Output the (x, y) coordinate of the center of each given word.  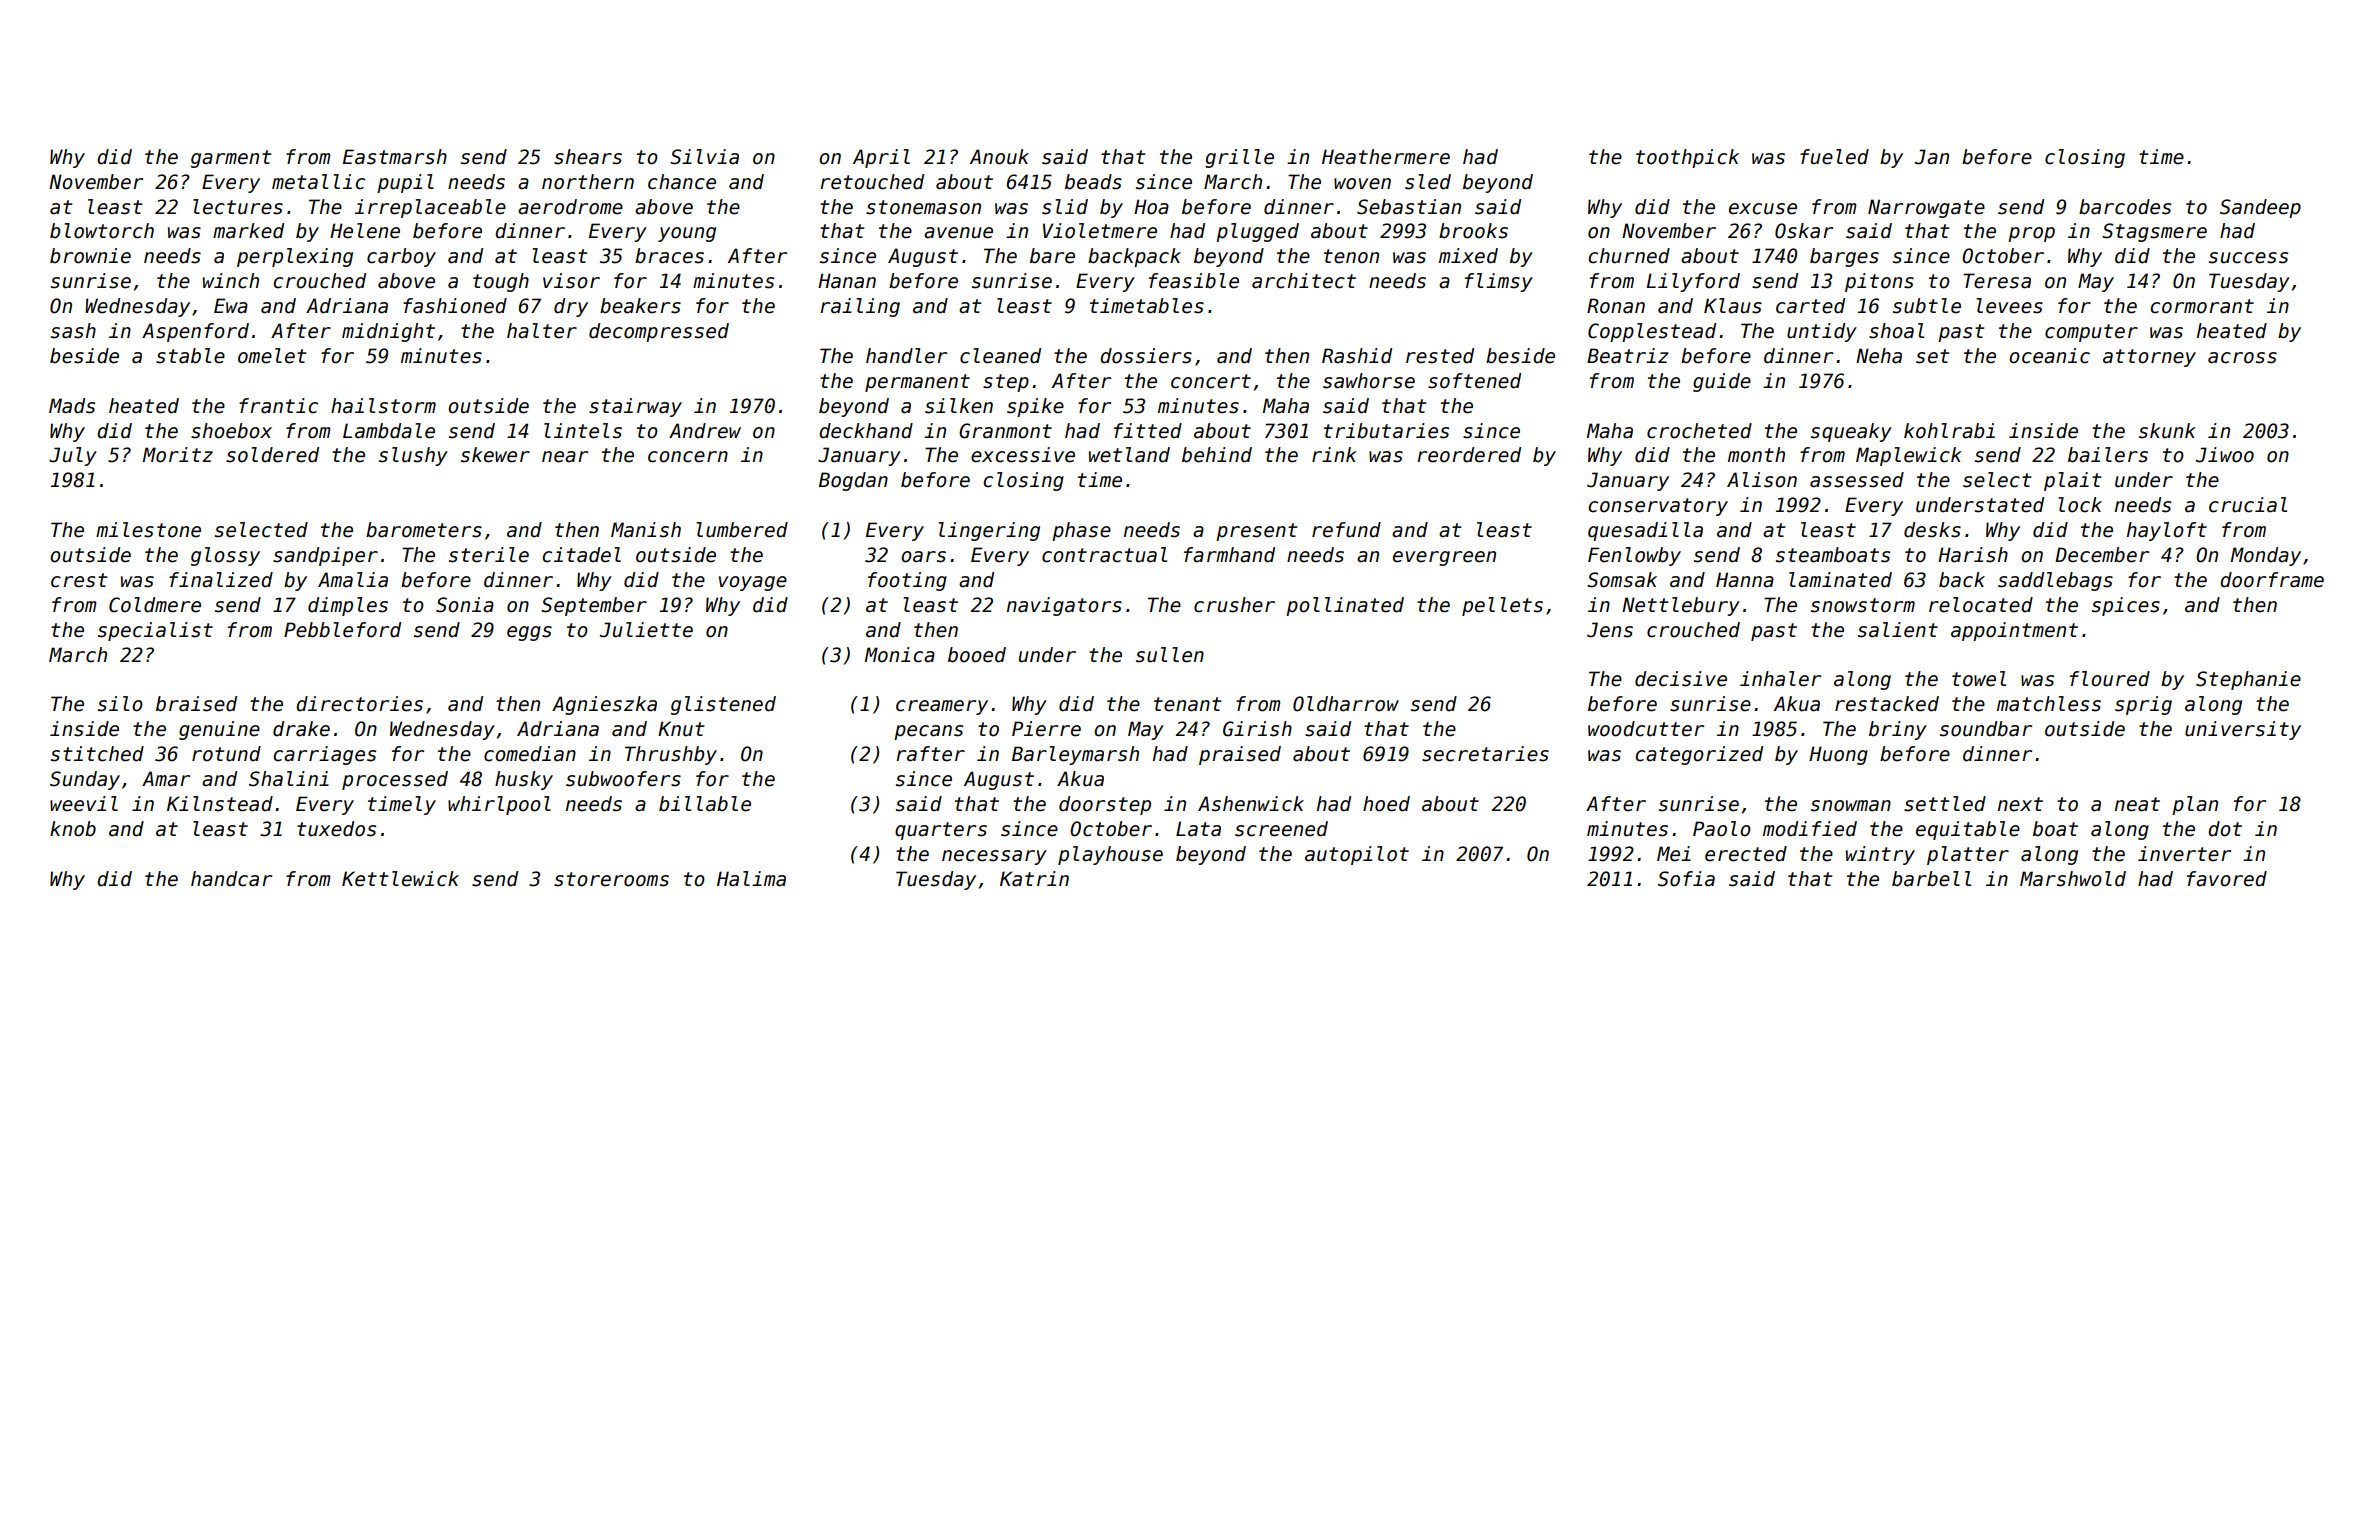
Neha (1879, 356)
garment (231, 159)
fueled (1834, 157)
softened (1474, 381)
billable (705, 804)
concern (688, 457)
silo (120, 704)
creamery (942, 707)
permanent (917, 383)
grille (1239, 158)
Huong (1838, 755)
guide (1722, 382)
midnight (388, 332)
